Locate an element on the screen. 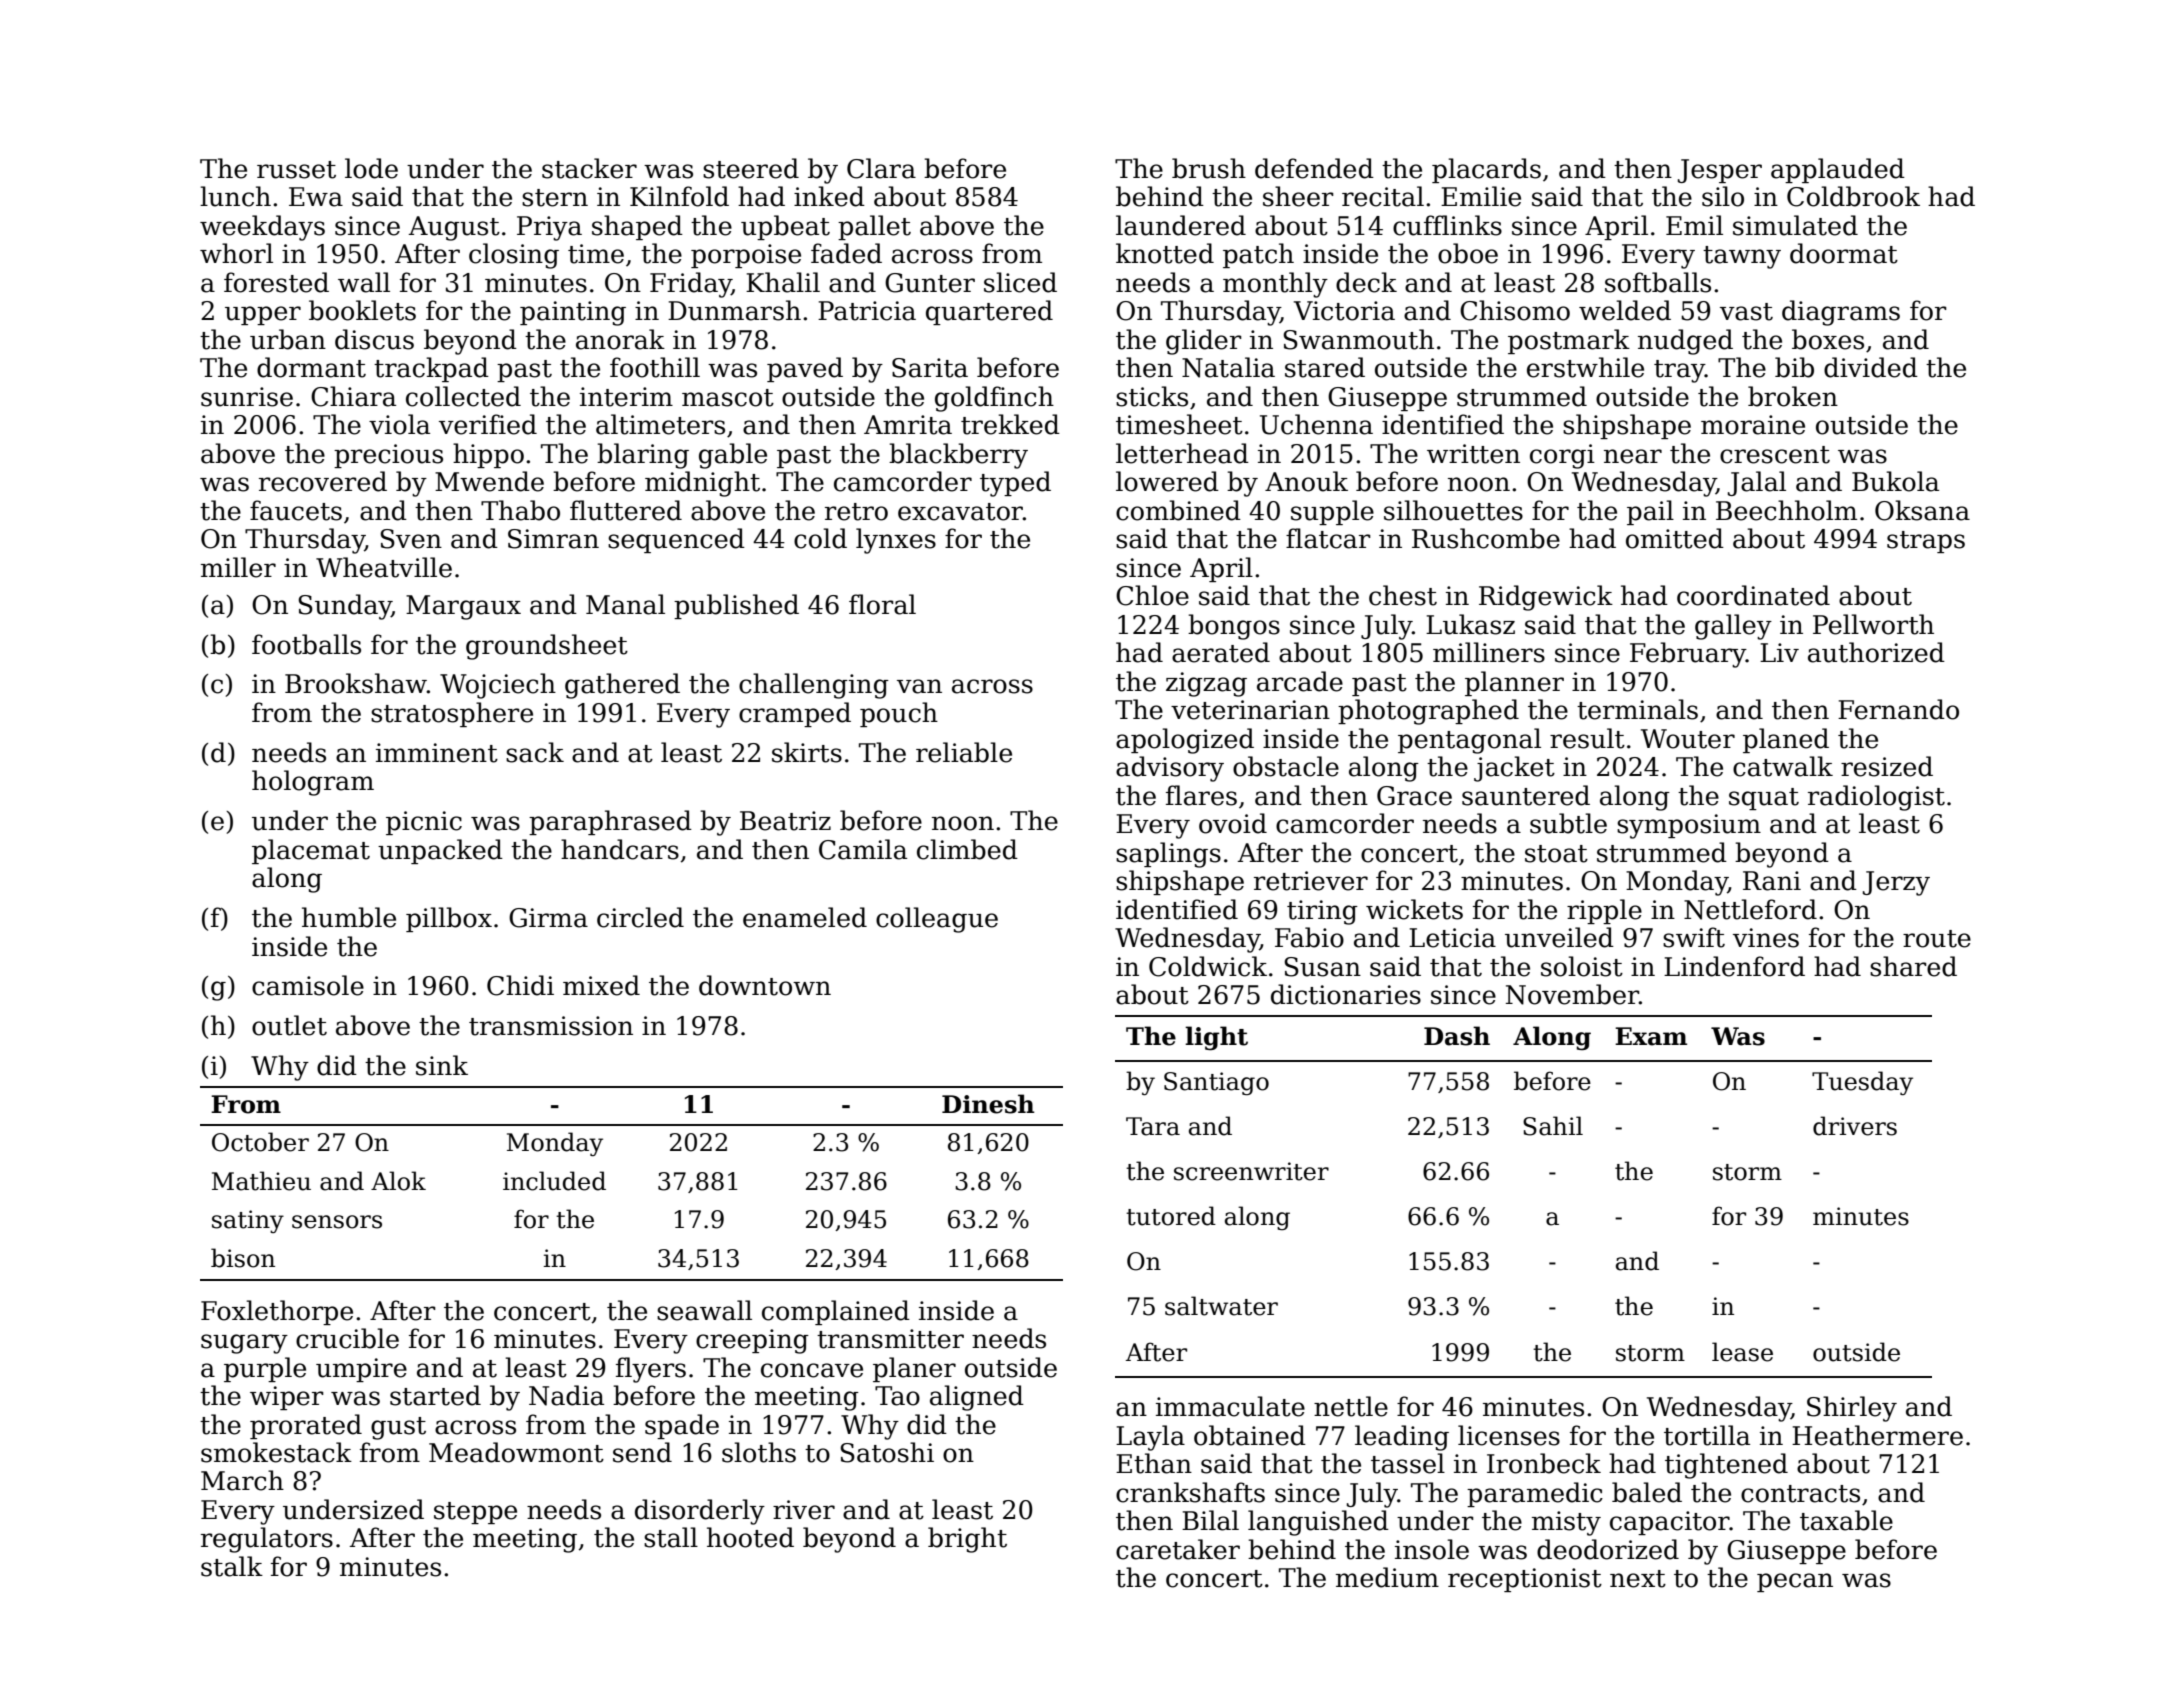  Lindenford is located at coordinates (1734, 966).
